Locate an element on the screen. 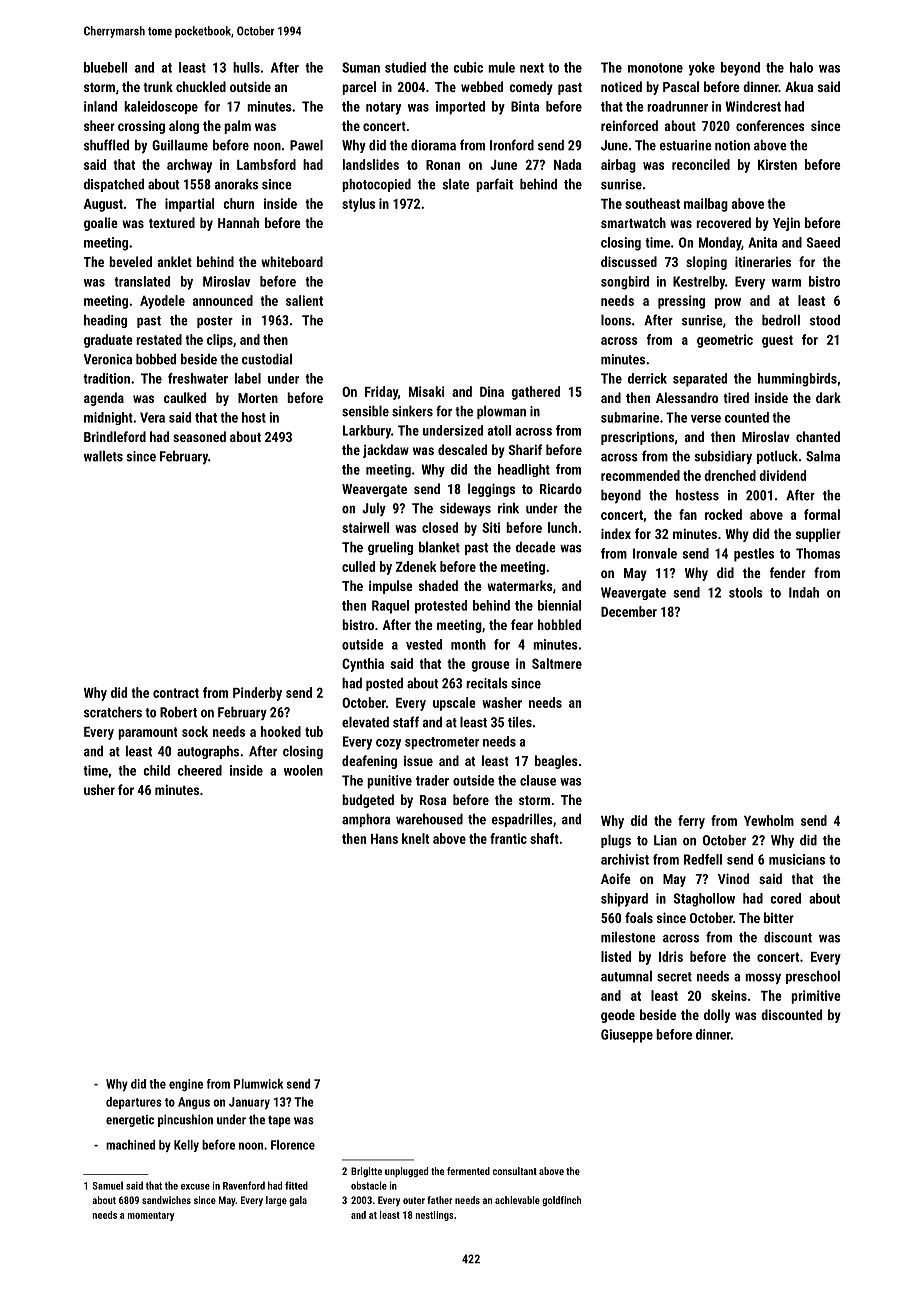  primitive is located at coordinates (816, 997).
